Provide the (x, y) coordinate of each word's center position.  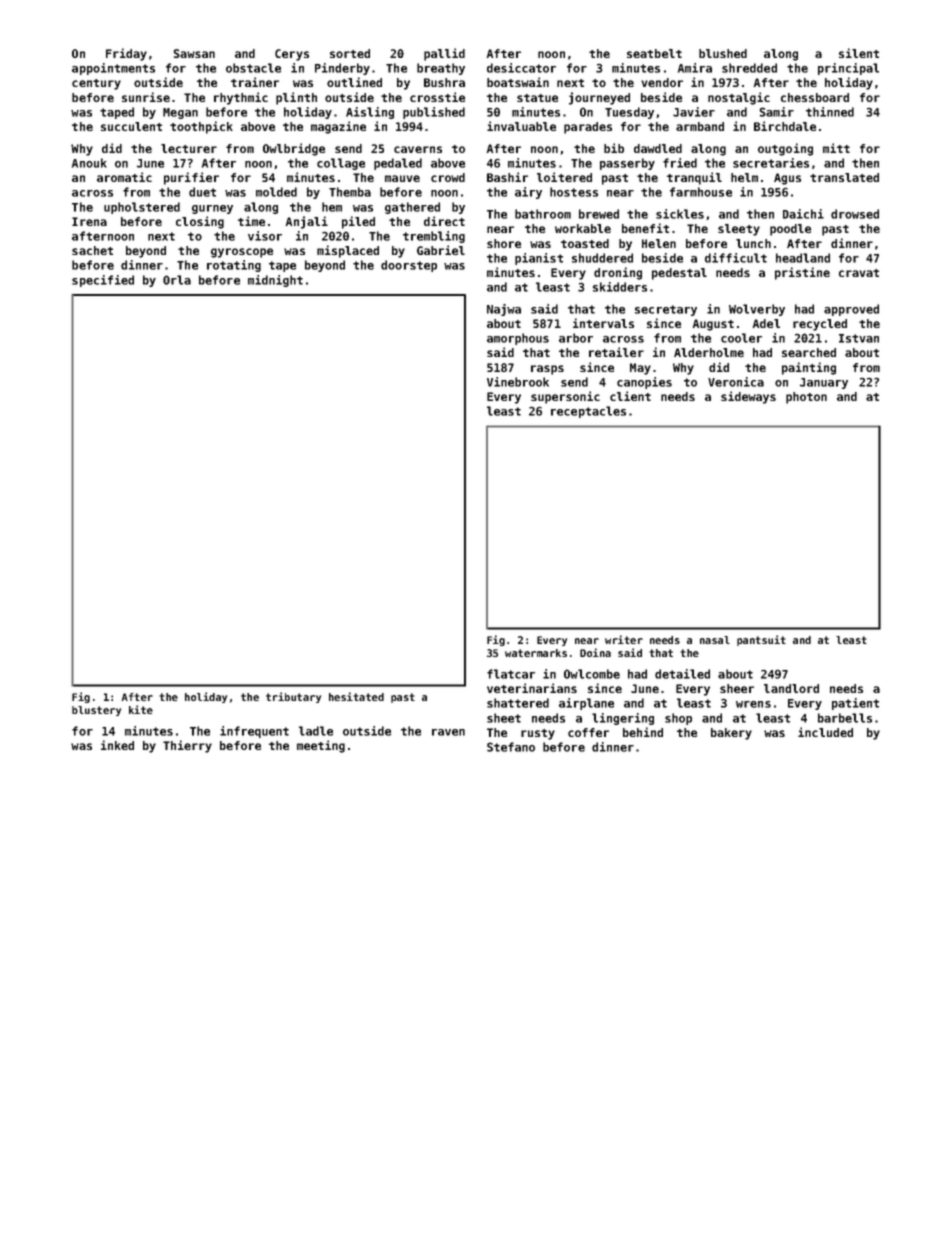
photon (806, 398)
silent (859, 53)
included (825, 732)
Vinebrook (518, 382)
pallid (444, 54)
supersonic (565, 397)
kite (141, 709)
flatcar (511, 674)
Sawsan (194, 53)
